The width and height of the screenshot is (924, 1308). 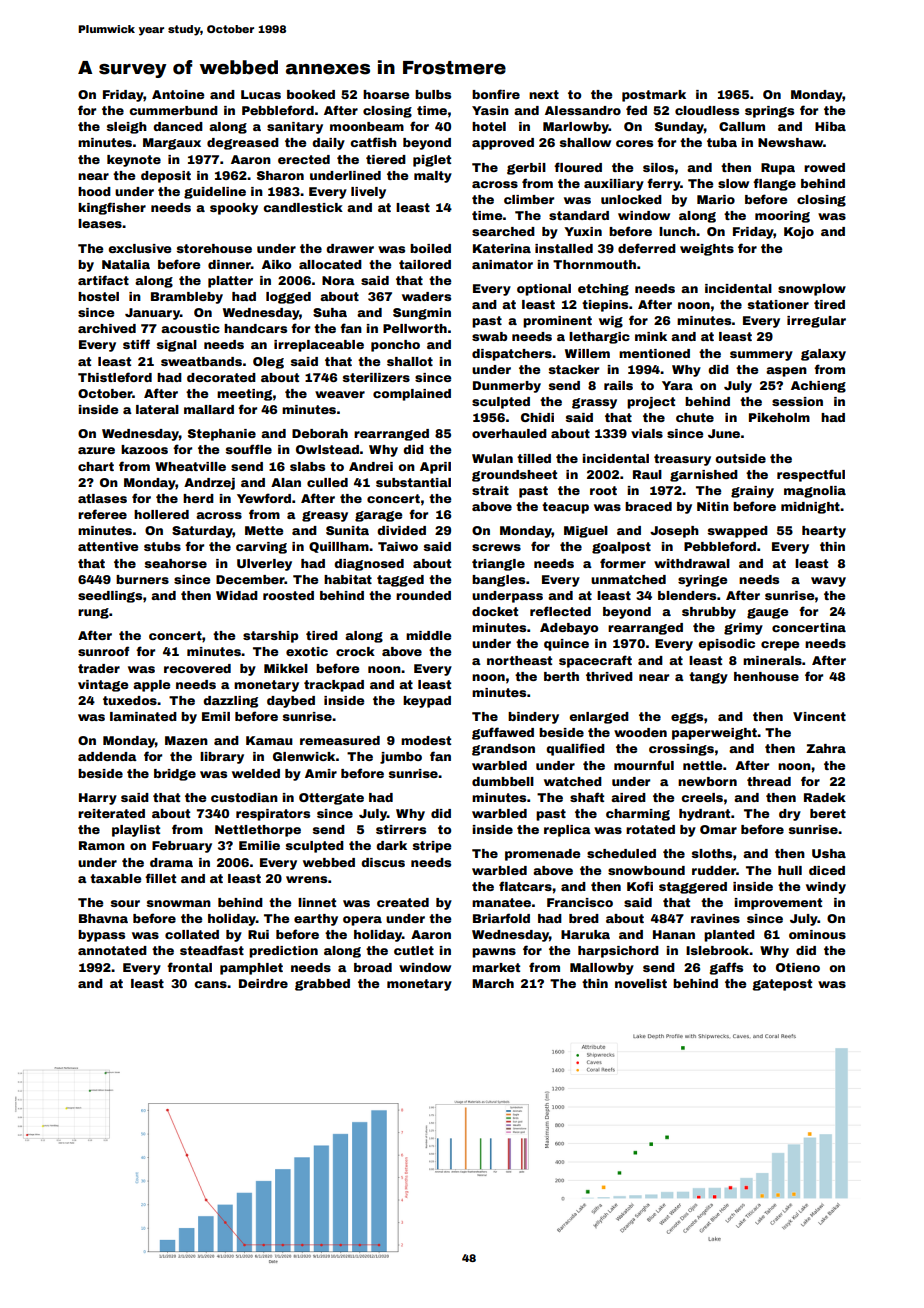 I want to click on dispatchers, so click(x=512, y=355).
